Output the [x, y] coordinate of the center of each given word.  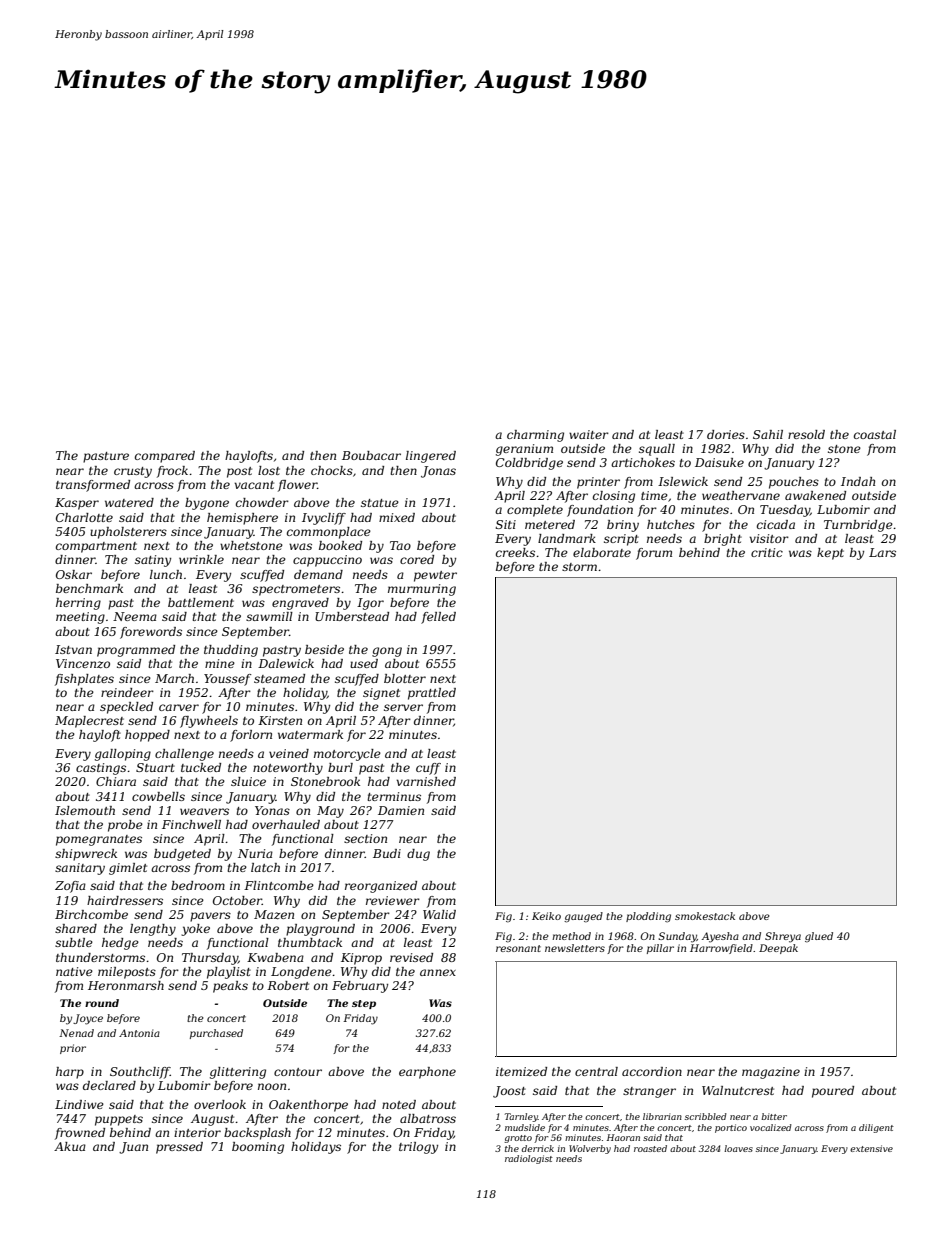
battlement [201, 602]
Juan [133, 1148]
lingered [431, 457]
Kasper [77, 504]
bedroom [198, 885]
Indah [858, 481]
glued [819, 937]
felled [438, 618]
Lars [882, 552]
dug [418, 855]
